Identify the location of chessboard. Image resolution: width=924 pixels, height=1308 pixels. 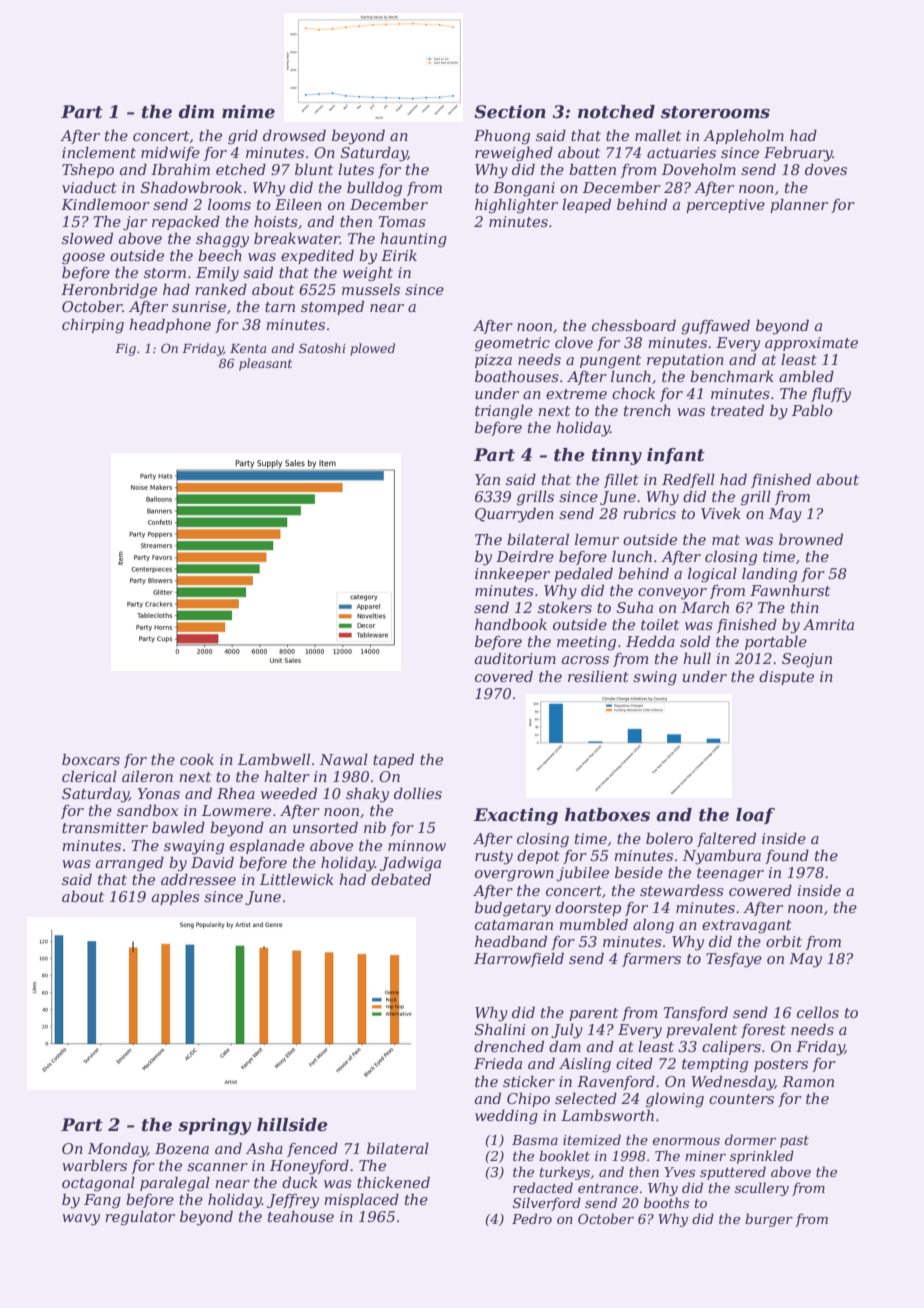
(634, 325).
